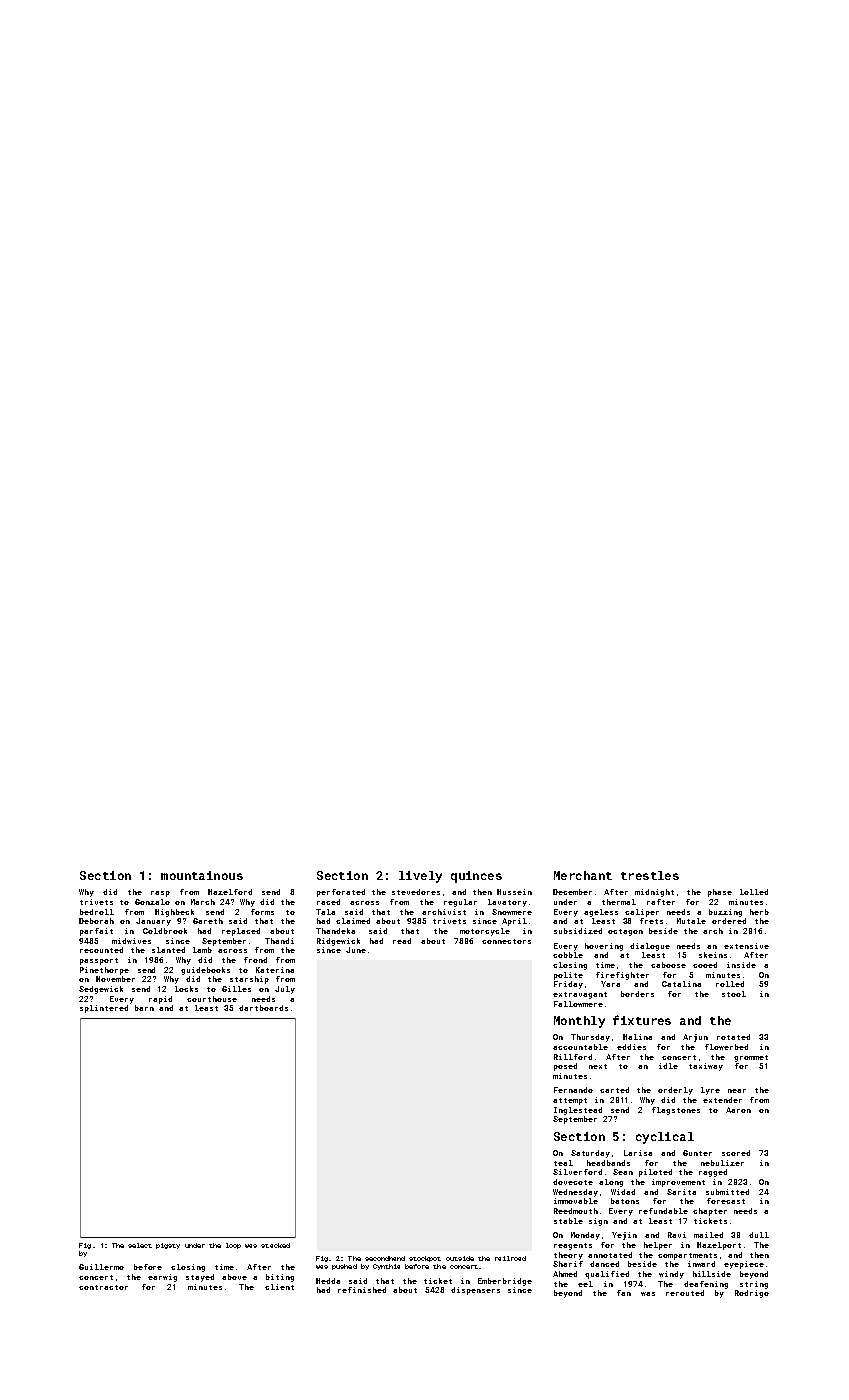  Describe the element at coordinates (103, 1287) in the screenshot. I see `contractor` at that location.
